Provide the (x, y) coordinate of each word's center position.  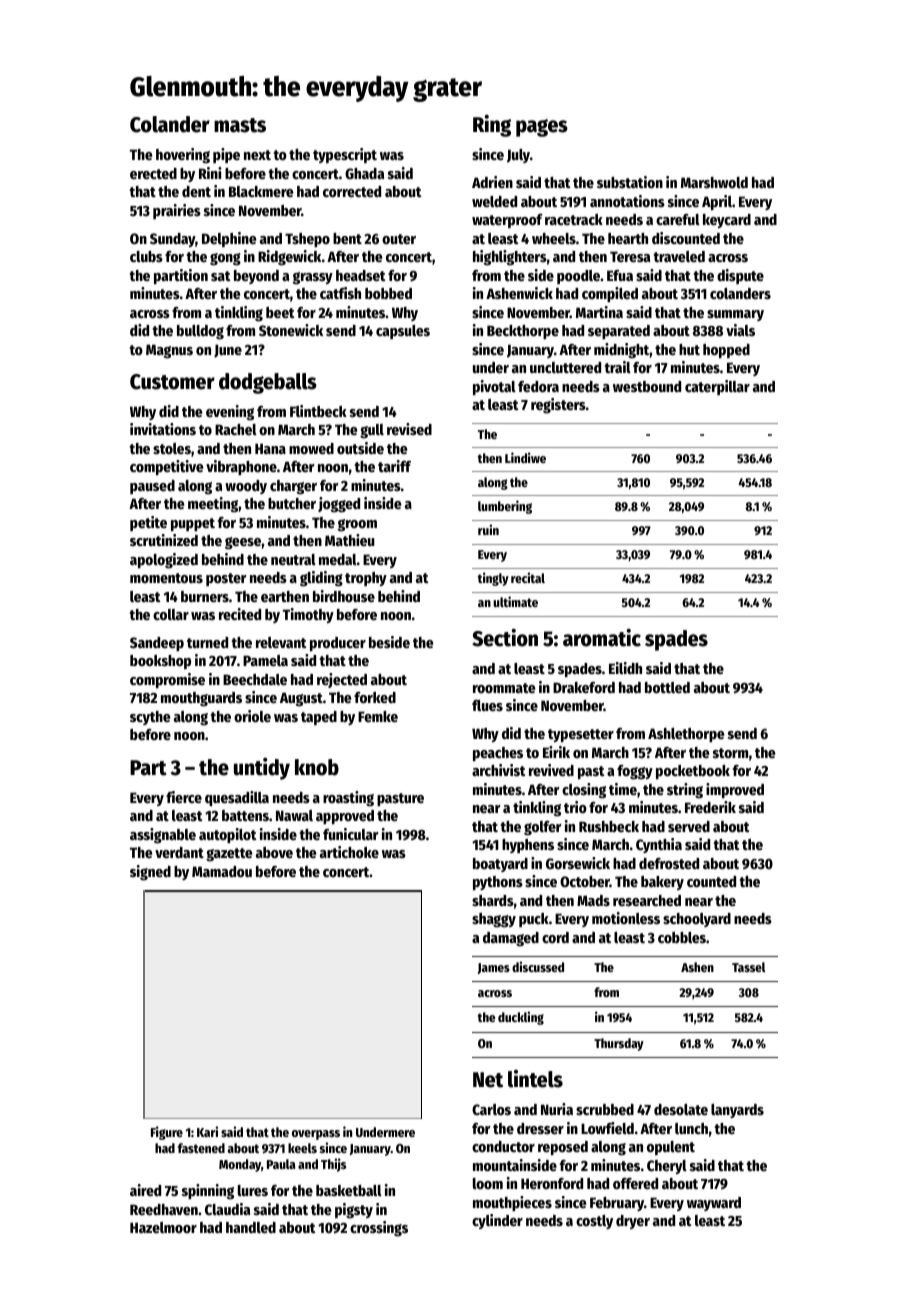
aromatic (602, 638)
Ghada (364, 173)
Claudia (227, 1209)
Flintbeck (318, 411)
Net (488, 1080)
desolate (681, 1109)
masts (240, 125)
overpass (316, 1135)
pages (542, 128)
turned (207, 642)
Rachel (236, 429)
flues (487, 705)
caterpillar (717, 387)
